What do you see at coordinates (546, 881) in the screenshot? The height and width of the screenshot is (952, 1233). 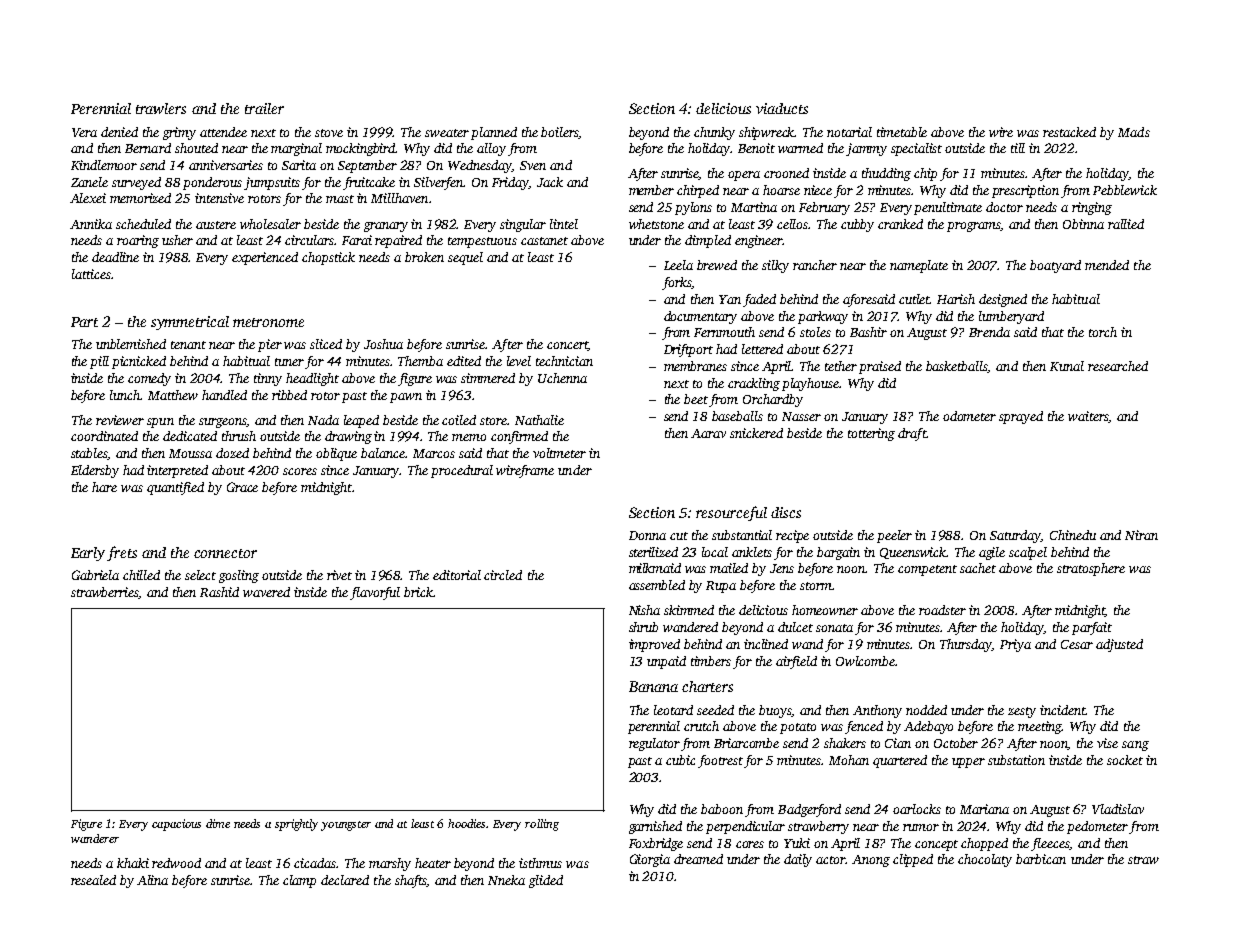 I see `glided` at bounding box center [546, 881].
